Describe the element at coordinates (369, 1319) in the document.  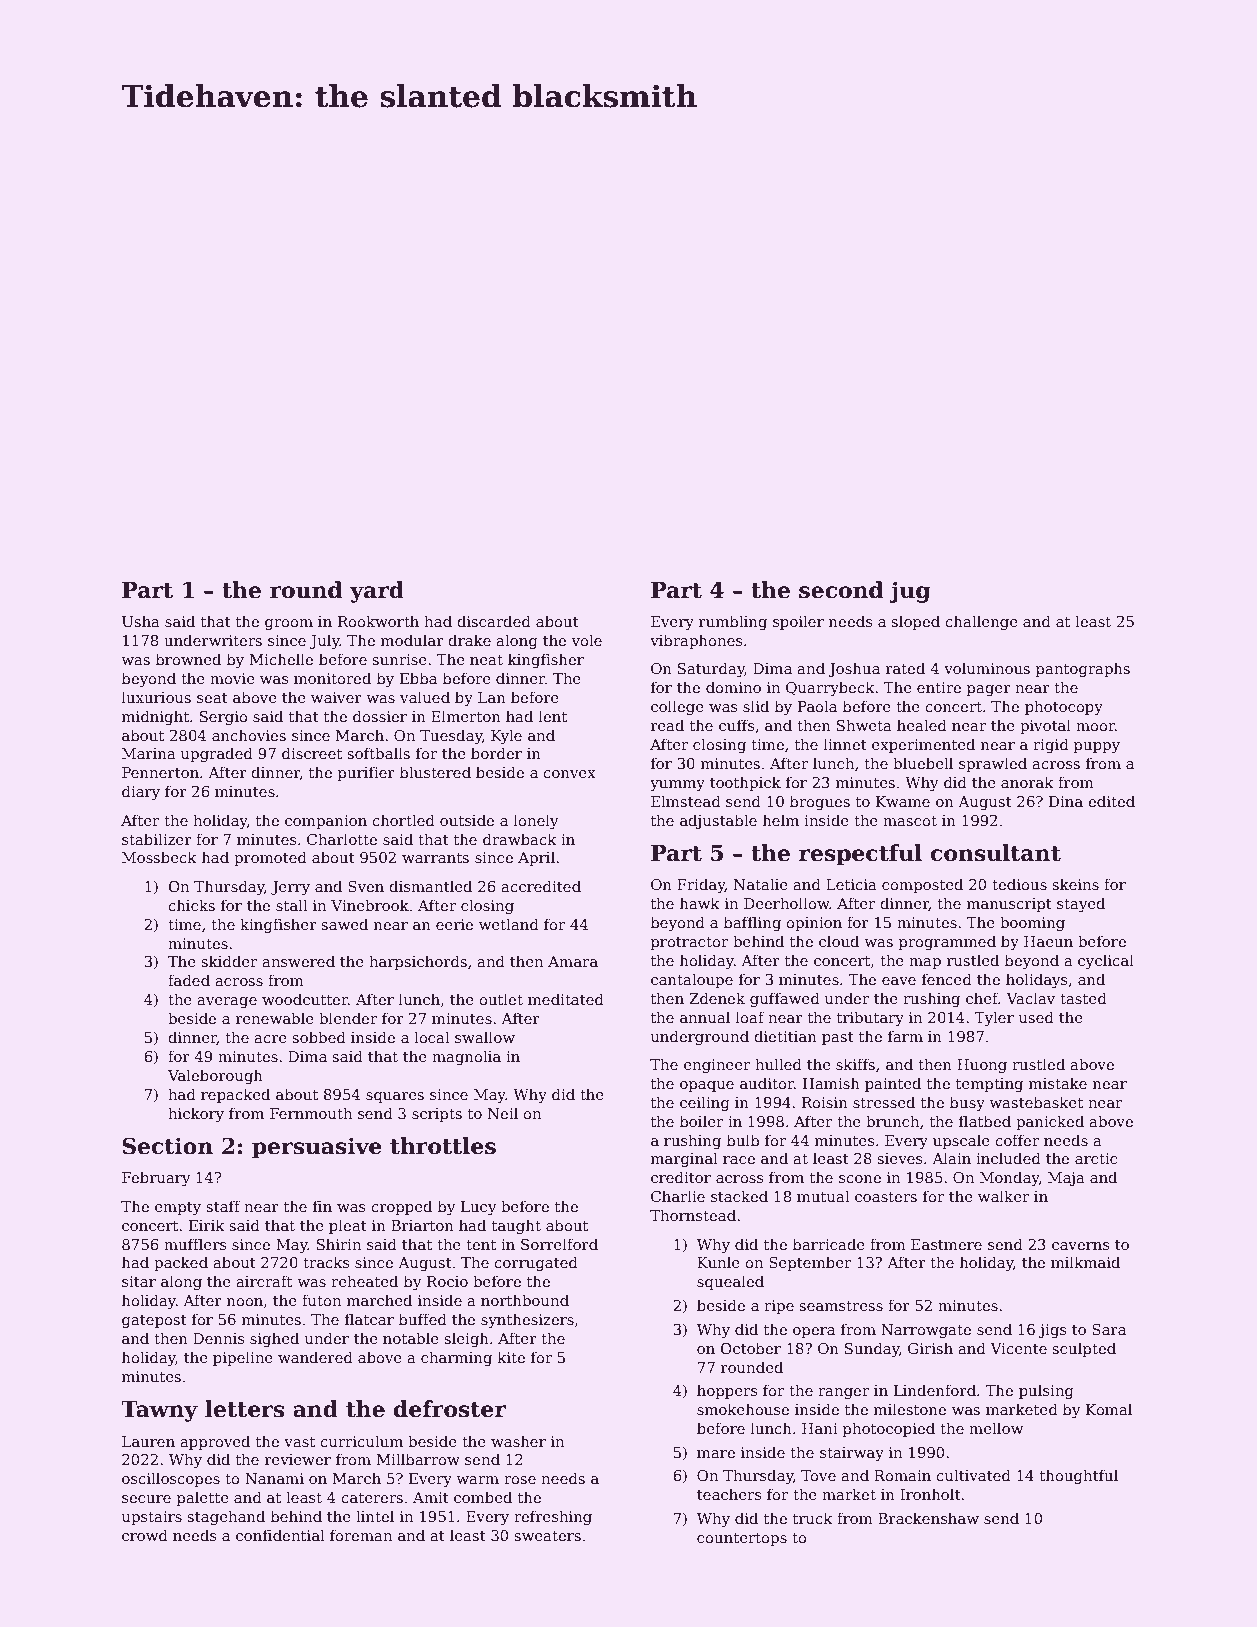
I see `flatcar` at that location.
